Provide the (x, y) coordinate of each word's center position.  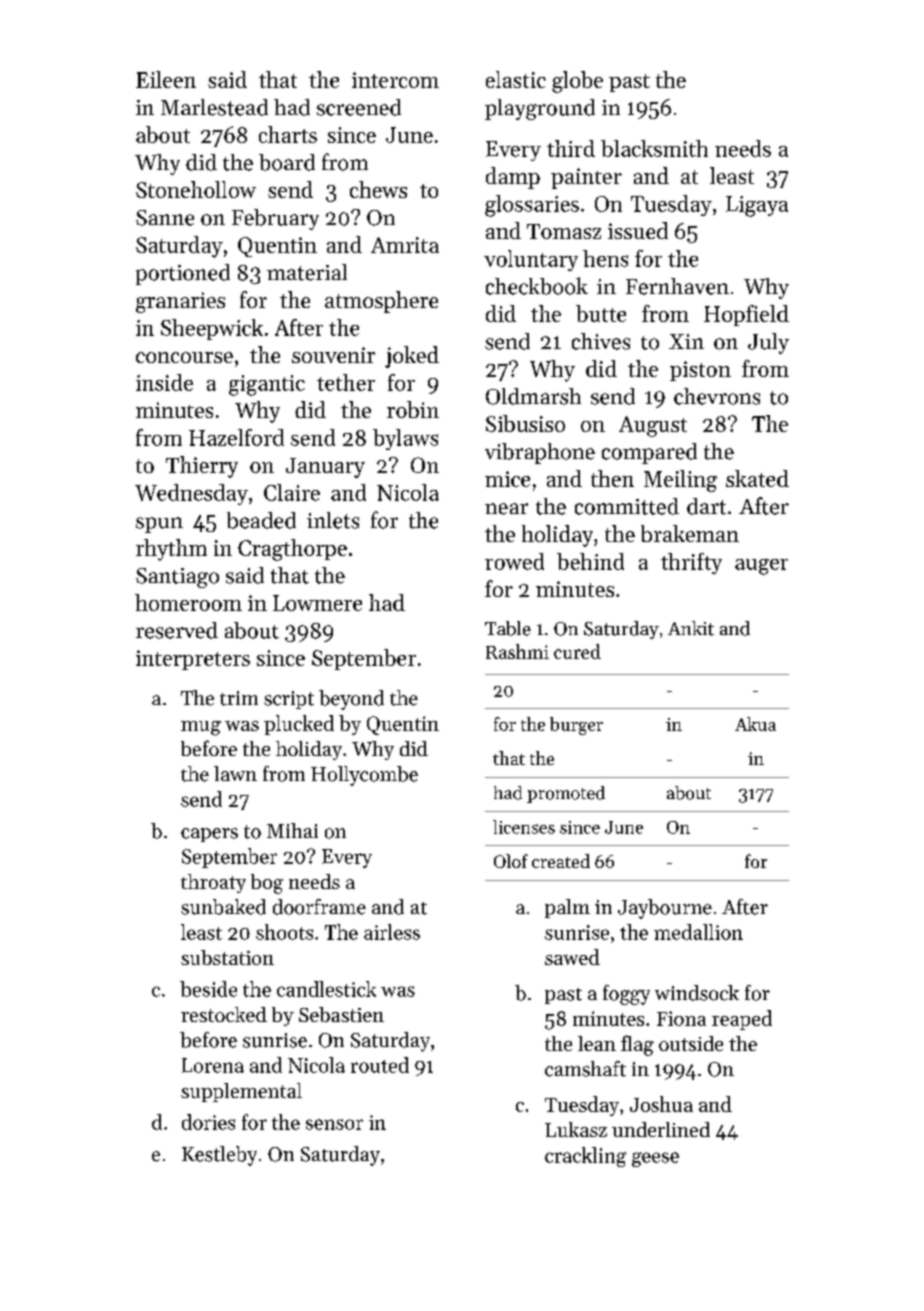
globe (577, 82)
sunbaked (223, 907)
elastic (516, 79)
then (612, 478)
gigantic (267, 385)
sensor (334, 1124)
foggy (626, 995)
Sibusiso (525, 423)
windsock (697, 993)
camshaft (585, 1069)
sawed (572, 957)
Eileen (166, 79)
